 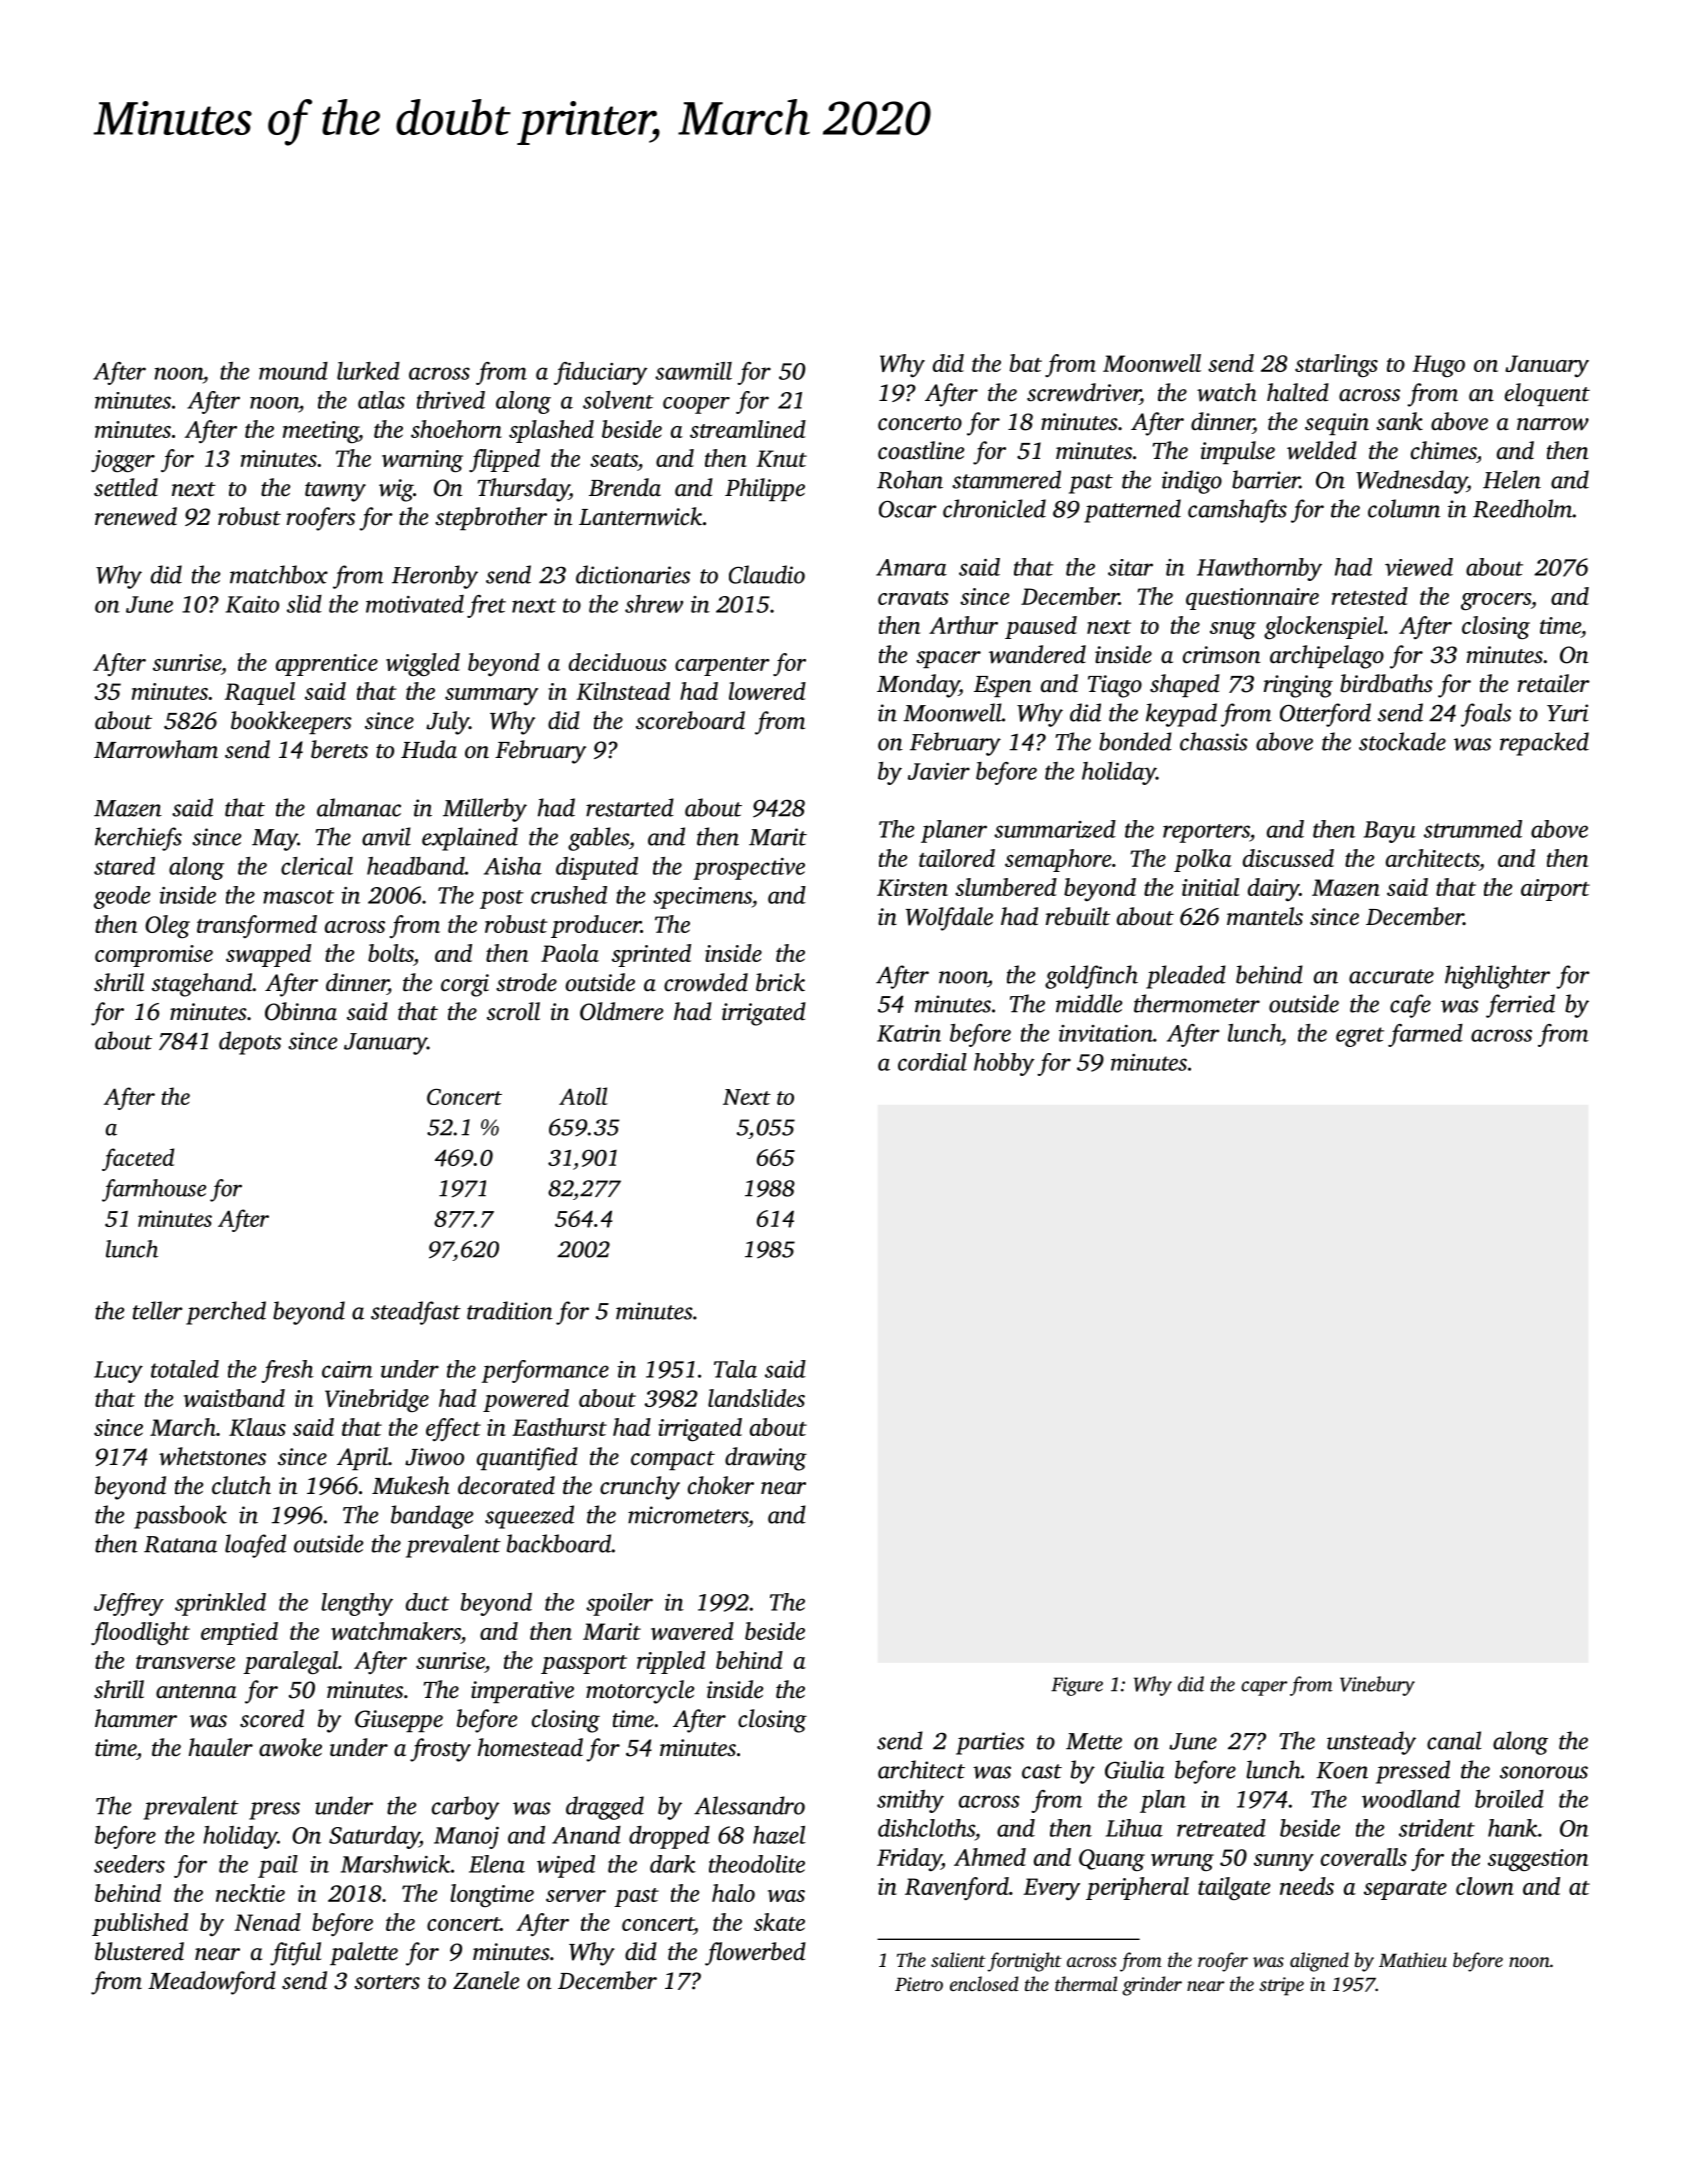 What do you see at coordinates (1004, 1064) in the document?
I see `hobby` at bounding box center [1004, 1064].
